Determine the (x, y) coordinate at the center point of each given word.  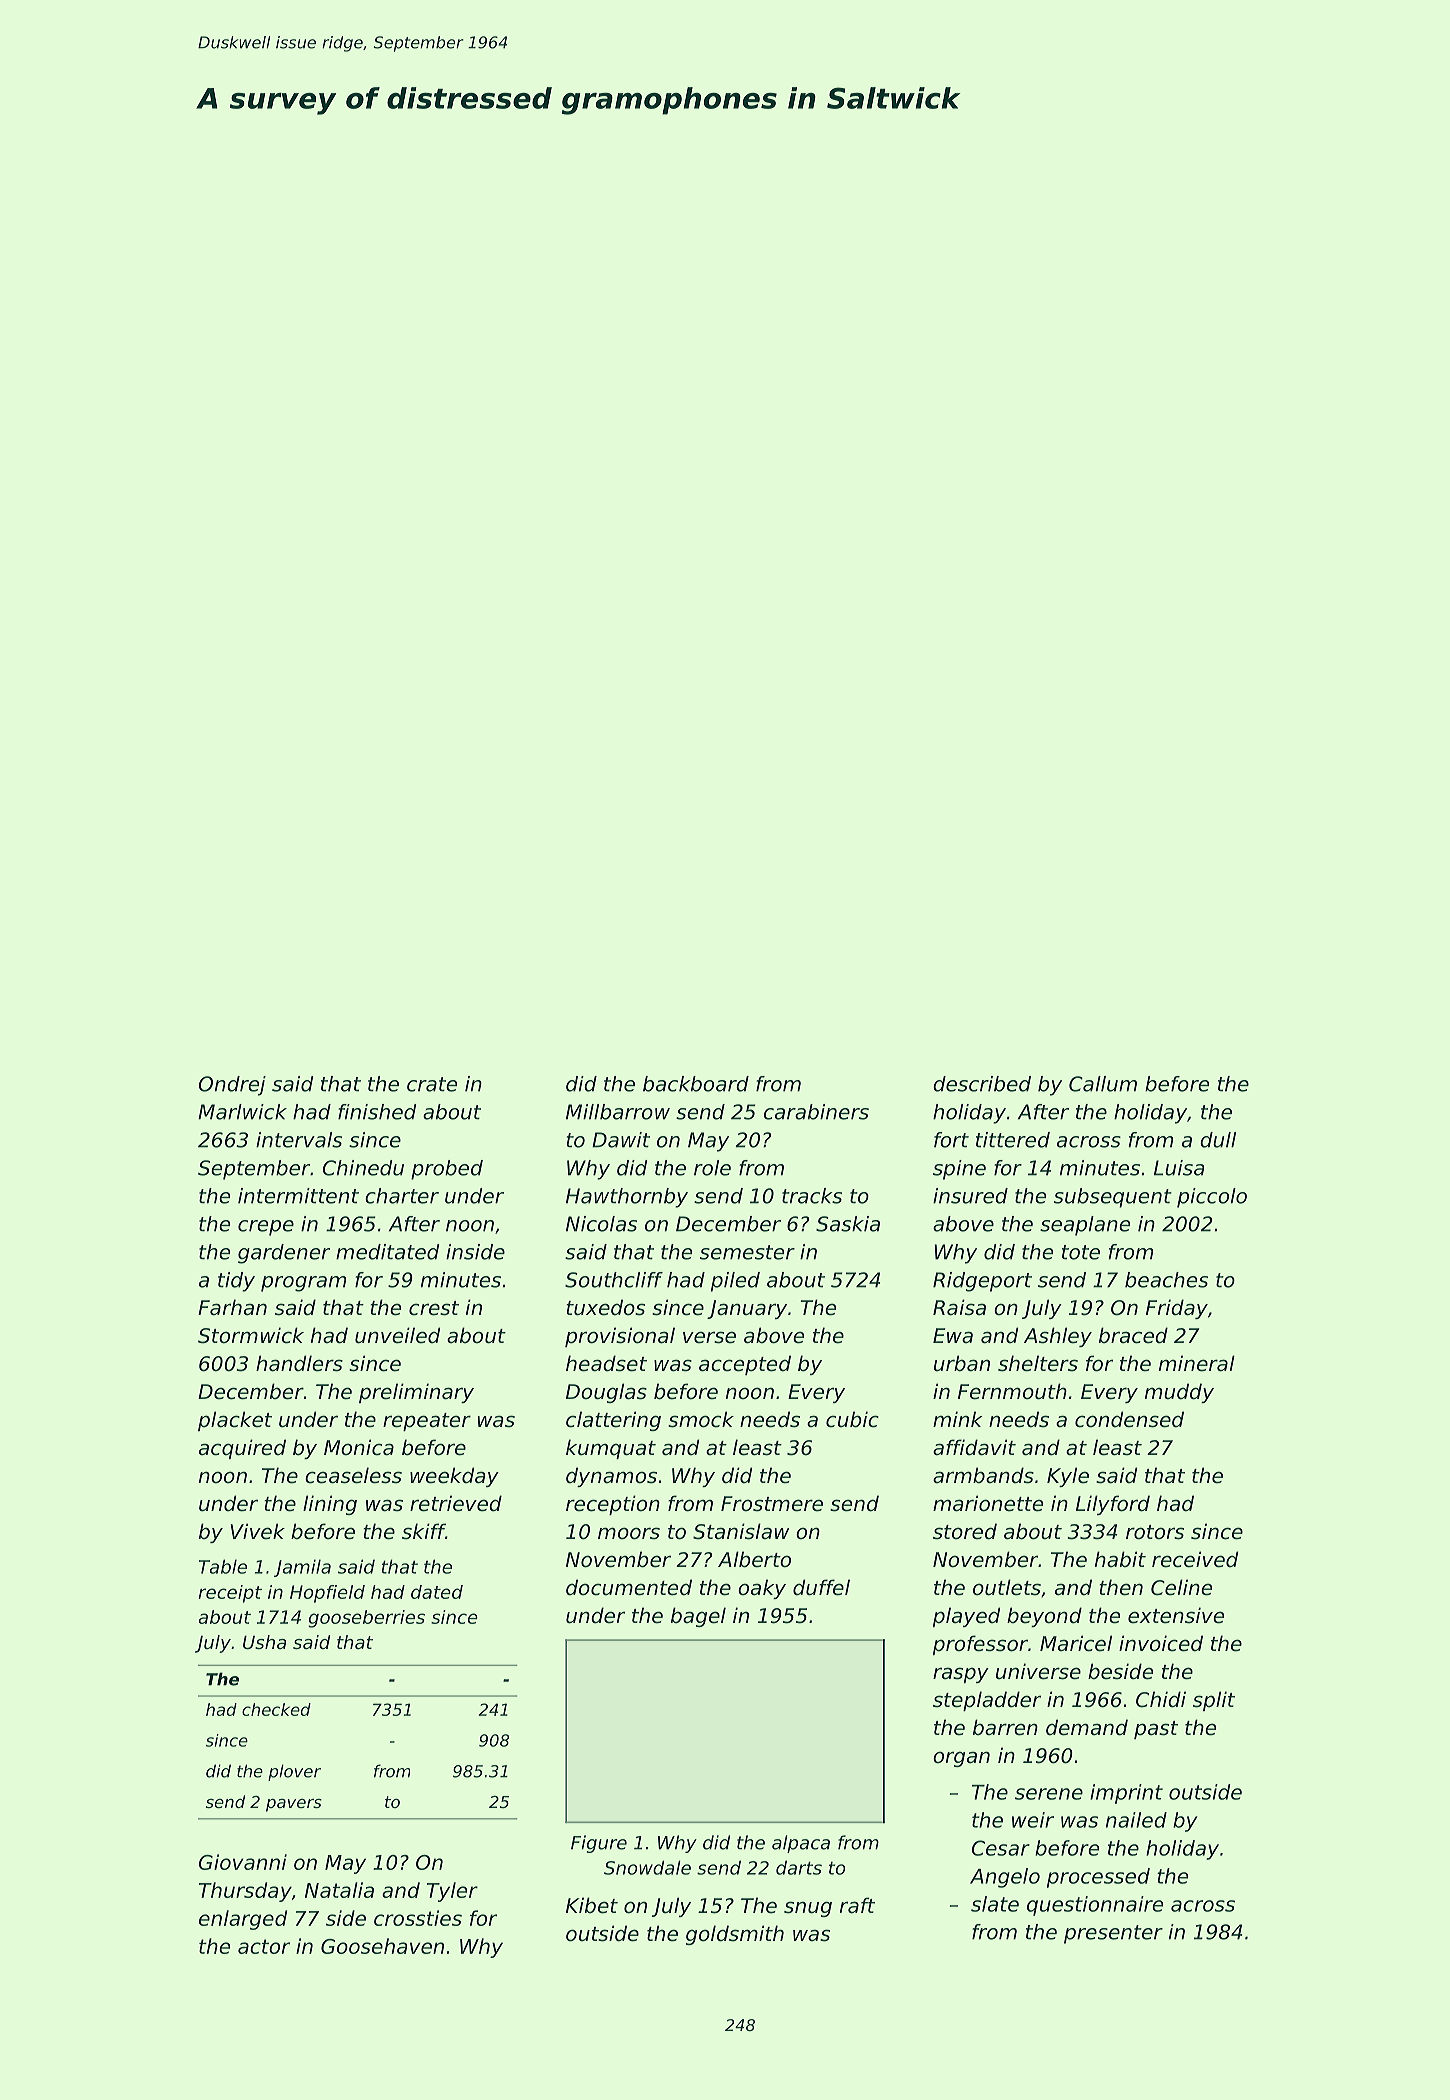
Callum (1103, 1084)
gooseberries (366, 1619)
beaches (1166, 1280)
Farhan (232, 1307)
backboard (696, 1084)
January (747, 1309)
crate (432, 1084)
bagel (698, 1617)
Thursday (245, 1892)
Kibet (592, 1905)
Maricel (1076, 1643)
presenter (1113, 1934)
